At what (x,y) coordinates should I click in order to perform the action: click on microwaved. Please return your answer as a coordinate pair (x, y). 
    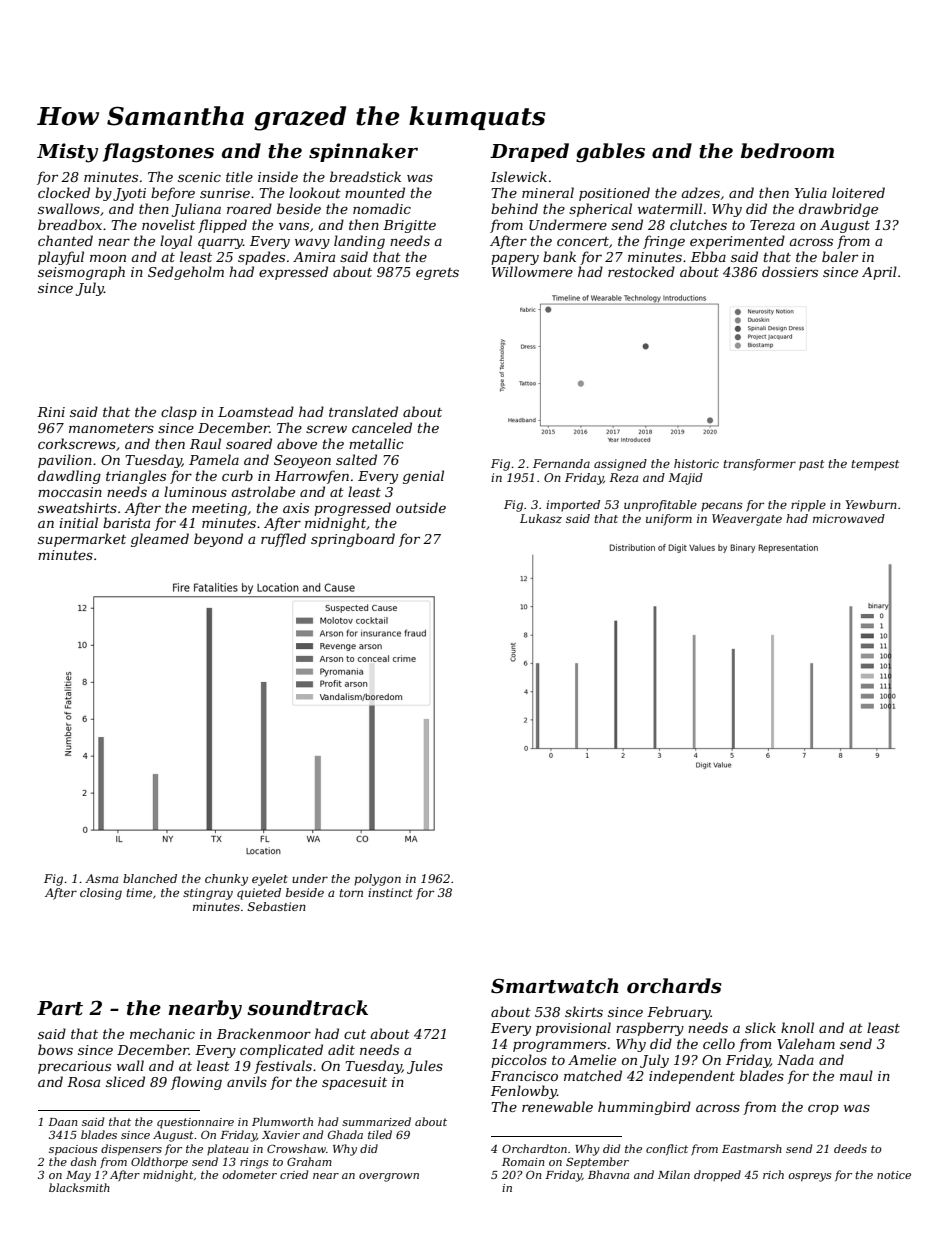
    Looking at the image, I should click on (849, 518).
